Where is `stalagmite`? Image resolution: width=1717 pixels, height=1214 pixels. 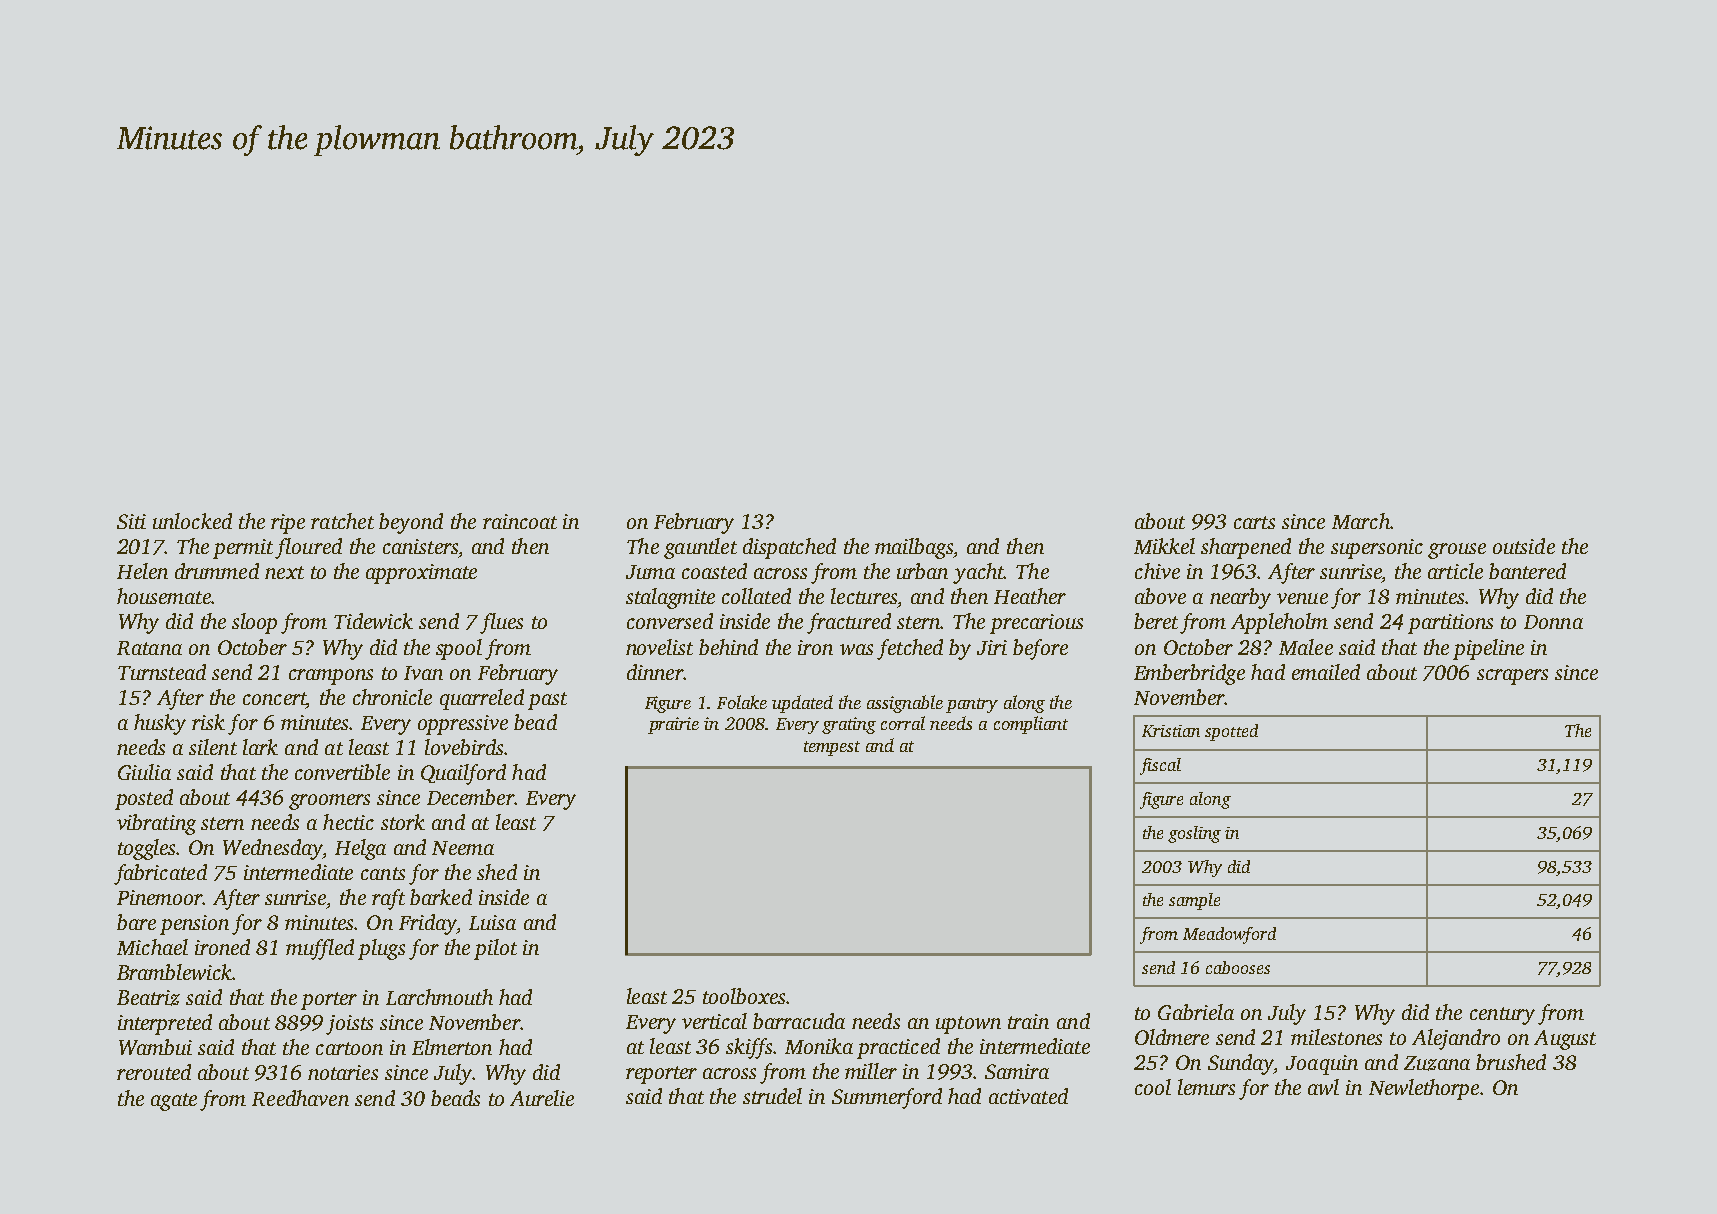
stalagmite is located at coordinates (670, 598).
